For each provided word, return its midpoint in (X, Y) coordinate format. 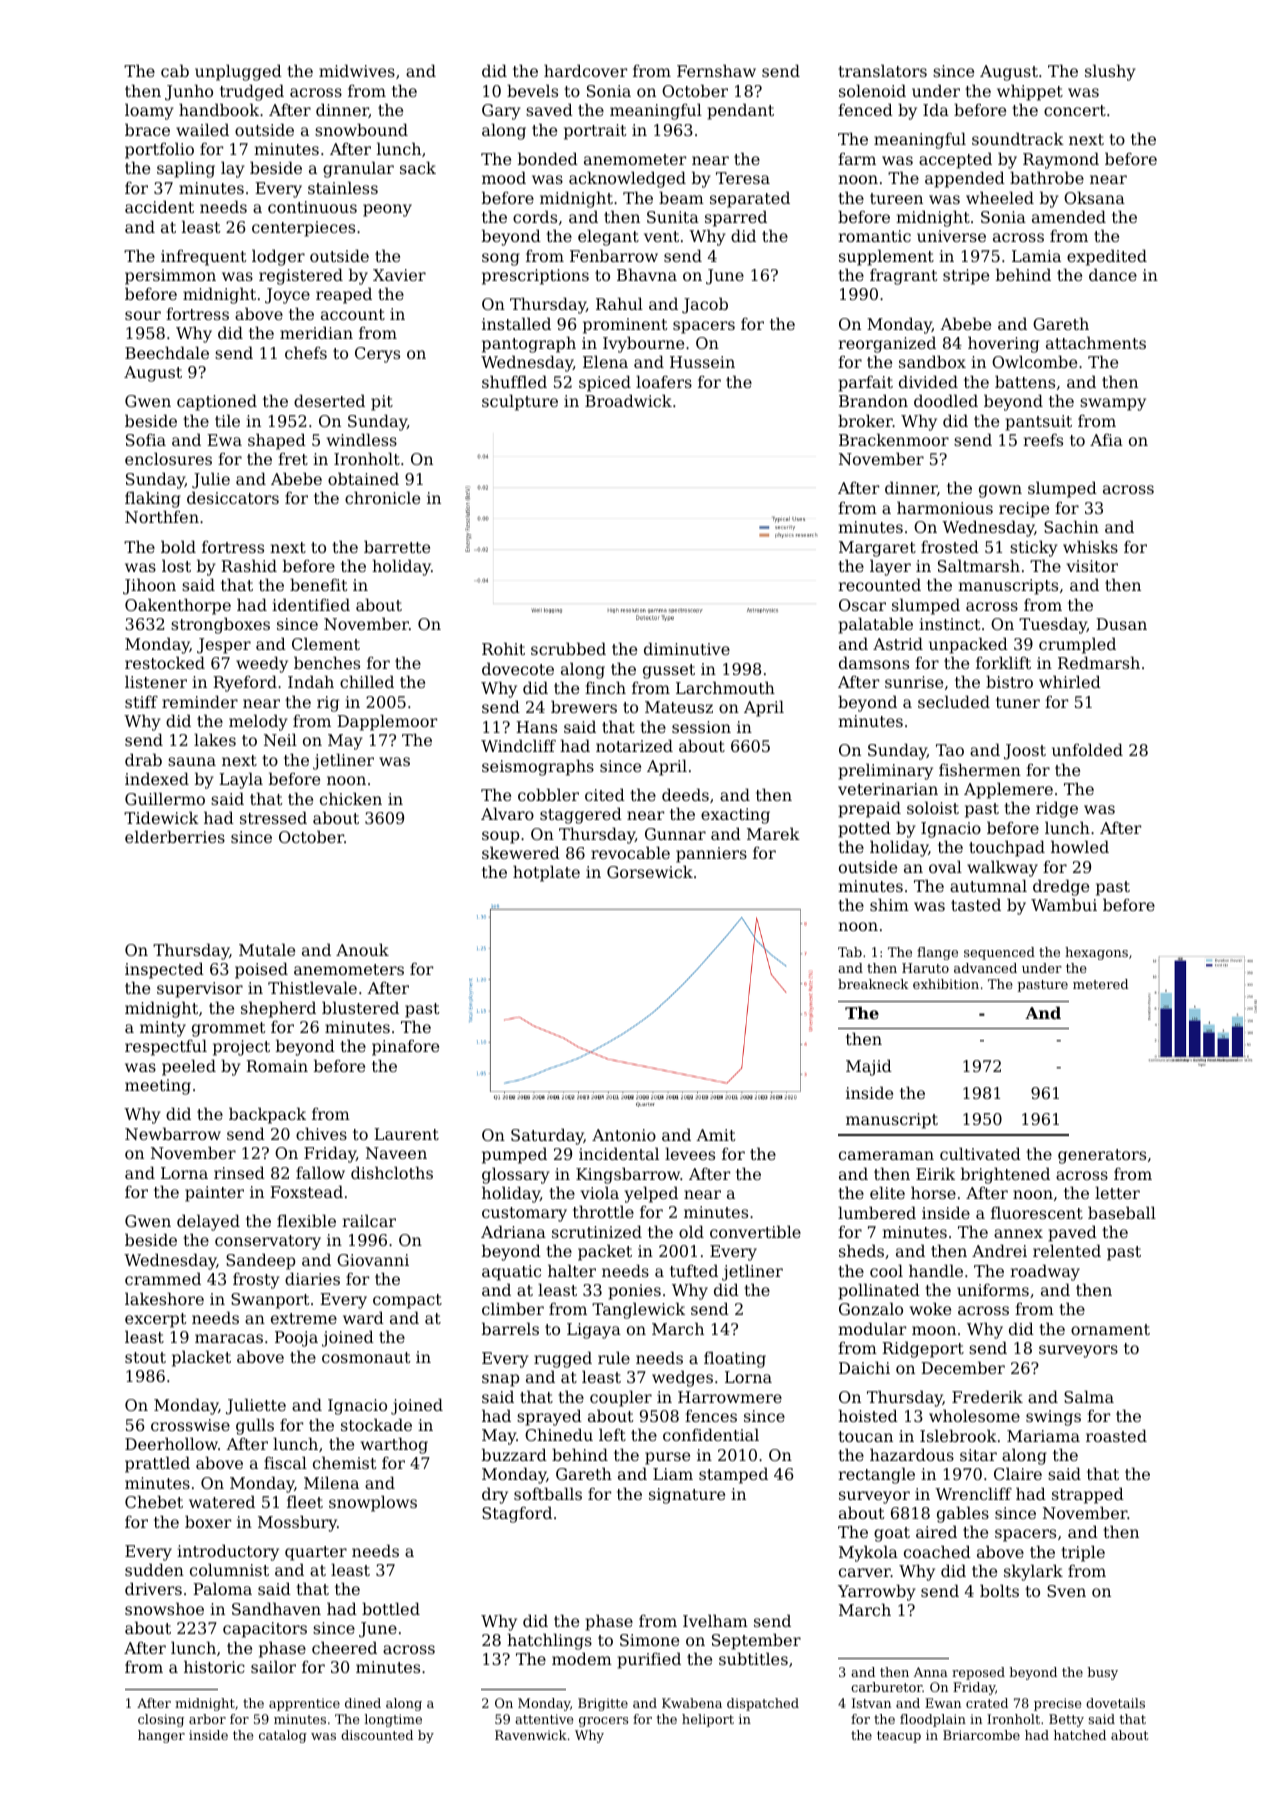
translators (883, 70)
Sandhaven (276, 1608)
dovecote (518, 668)
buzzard (514, 1454)
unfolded (1087, 749)
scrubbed (568, 648)
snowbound (361, 129)
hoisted (868, 1415)
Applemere (1008, 790)
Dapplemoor (387, 722)
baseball (1122, 1212)
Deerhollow (171, 1443)
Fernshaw (716, 70)
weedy (262, 664)
